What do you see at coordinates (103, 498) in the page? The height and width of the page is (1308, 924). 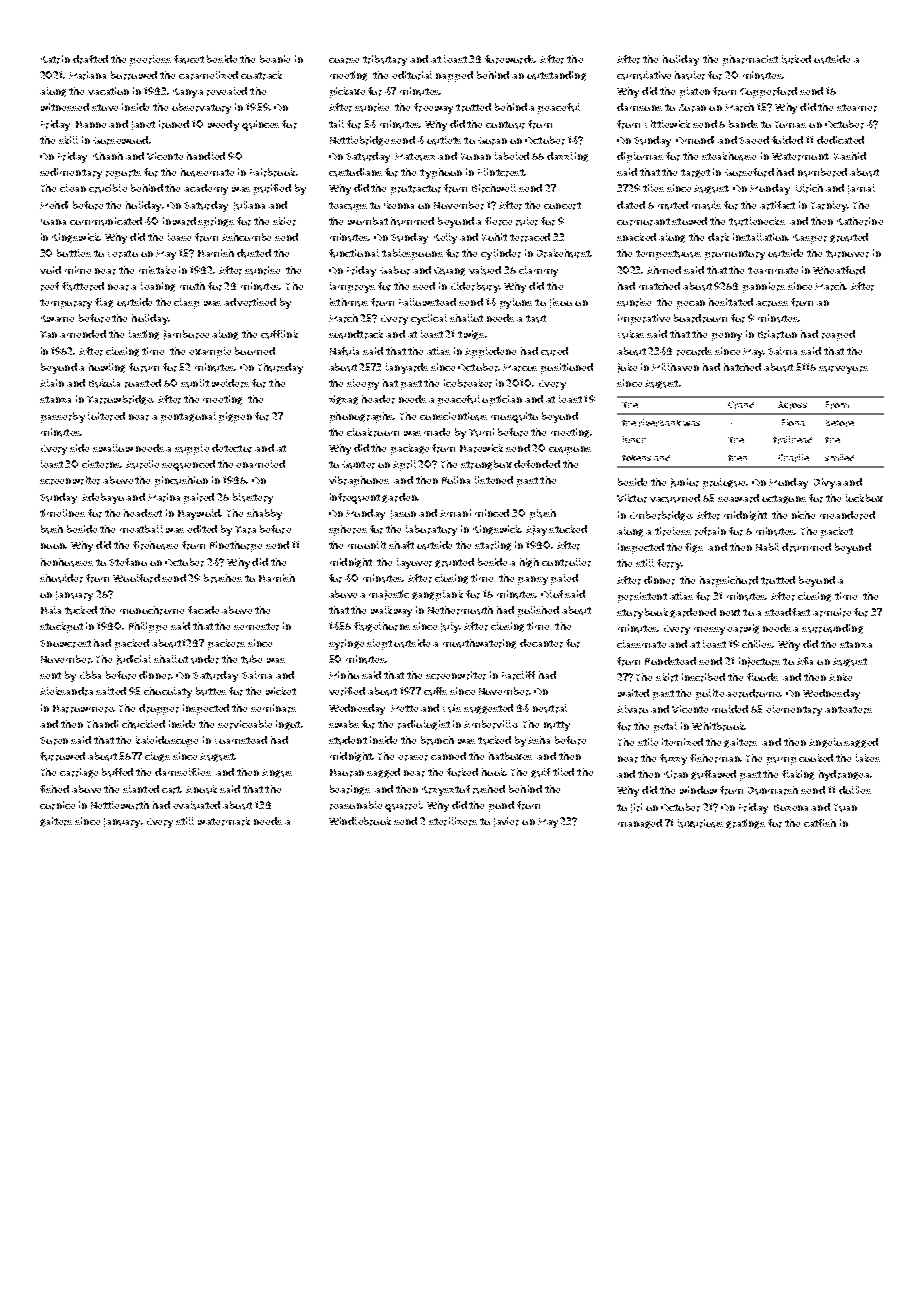 I see `Adebayo` at bounding box center [103, 498].
